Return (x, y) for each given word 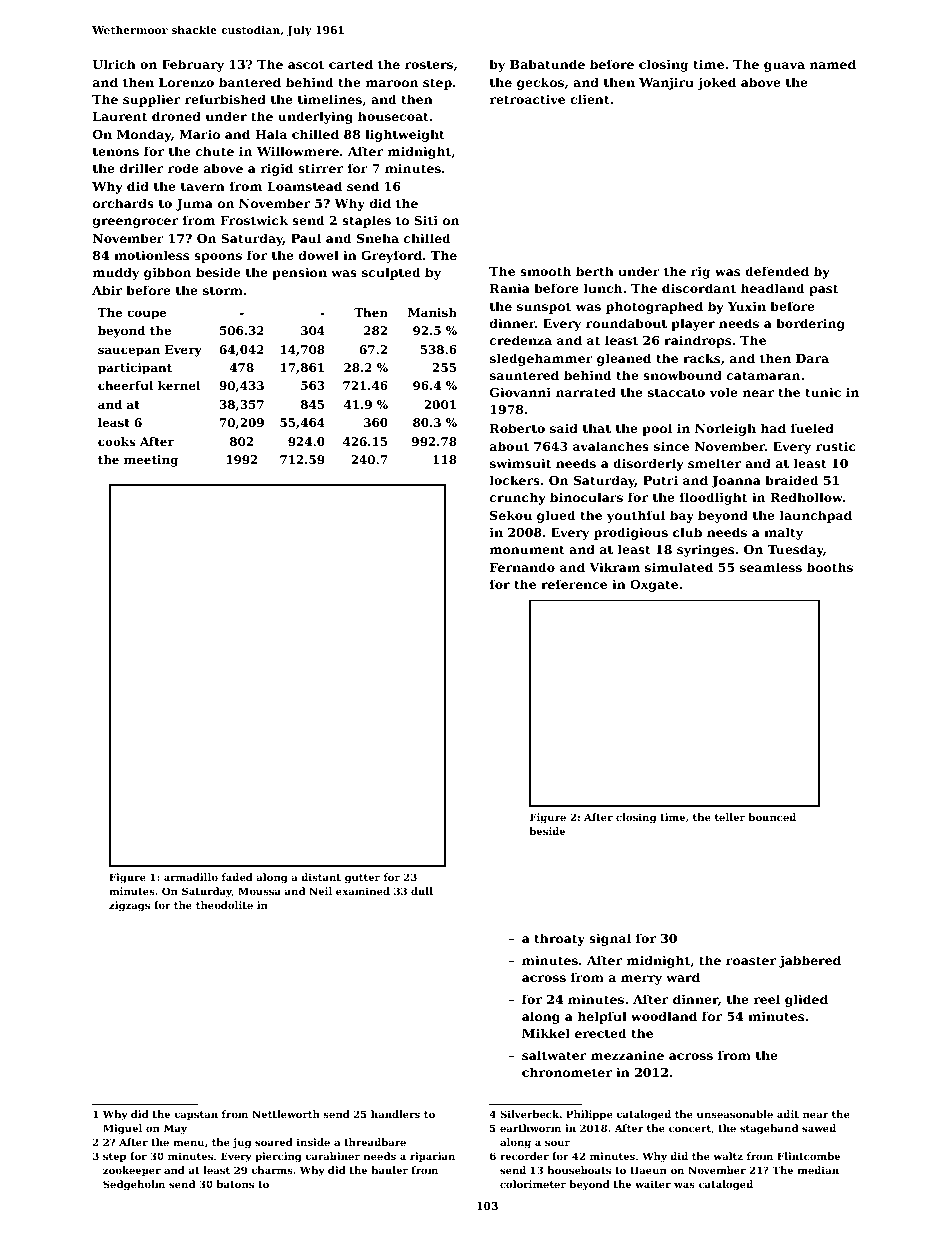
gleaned (624, 359)
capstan (196, 1115)
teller (730, 817)
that (597, 428)
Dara (812, 358)
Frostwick (254, 220)
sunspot (544, 308)
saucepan (129, 352)
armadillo (191, 877)
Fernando (522, 567)
